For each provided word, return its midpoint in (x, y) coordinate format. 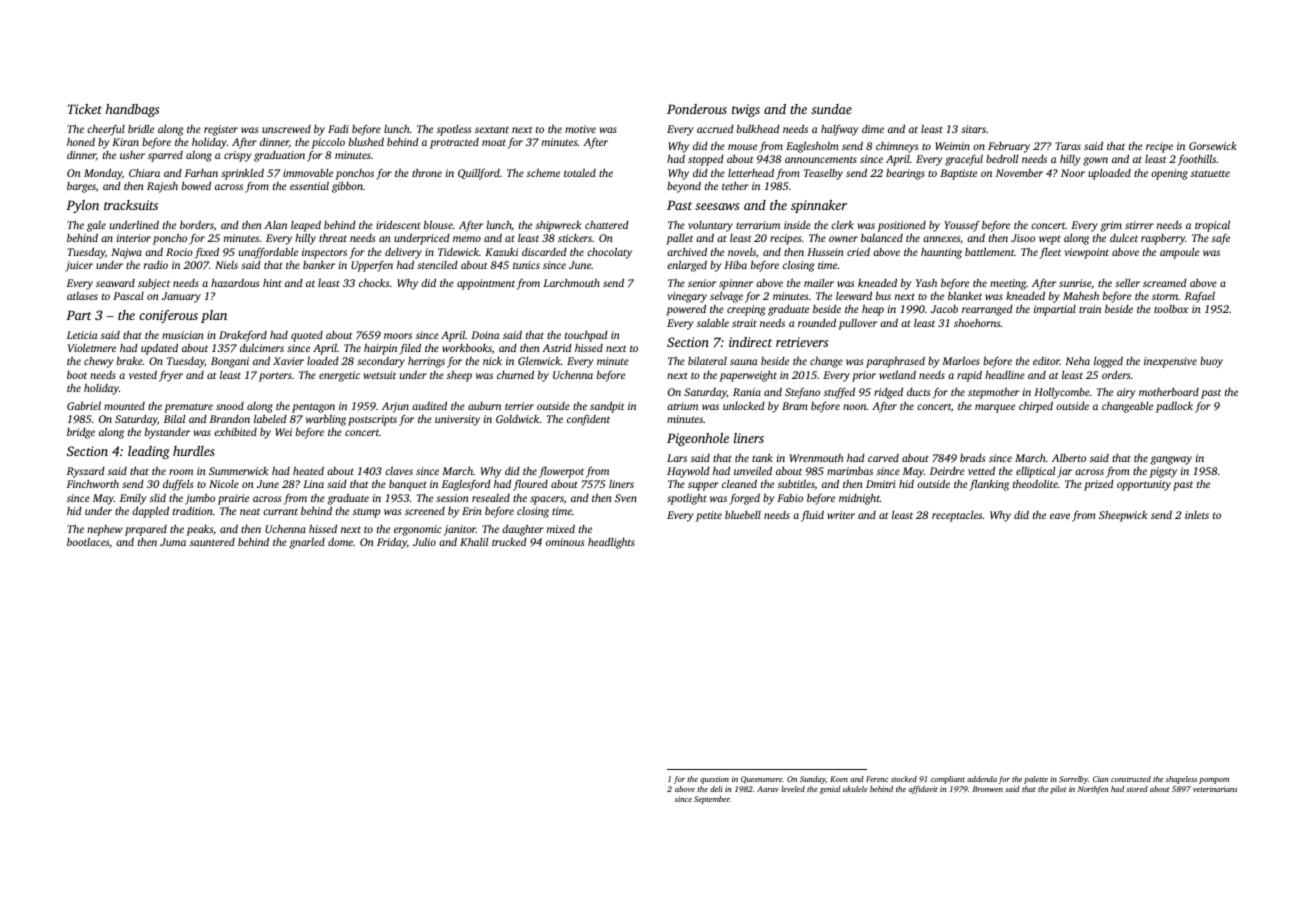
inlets (1197, 515)
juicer (79, 266)
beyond (684, 187)
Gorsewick (1213, 145)
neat (250, 511)
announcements (821, 159)
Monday (103, 174)
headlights (611, 543)
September (712, 800)
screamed (1165, 283)
